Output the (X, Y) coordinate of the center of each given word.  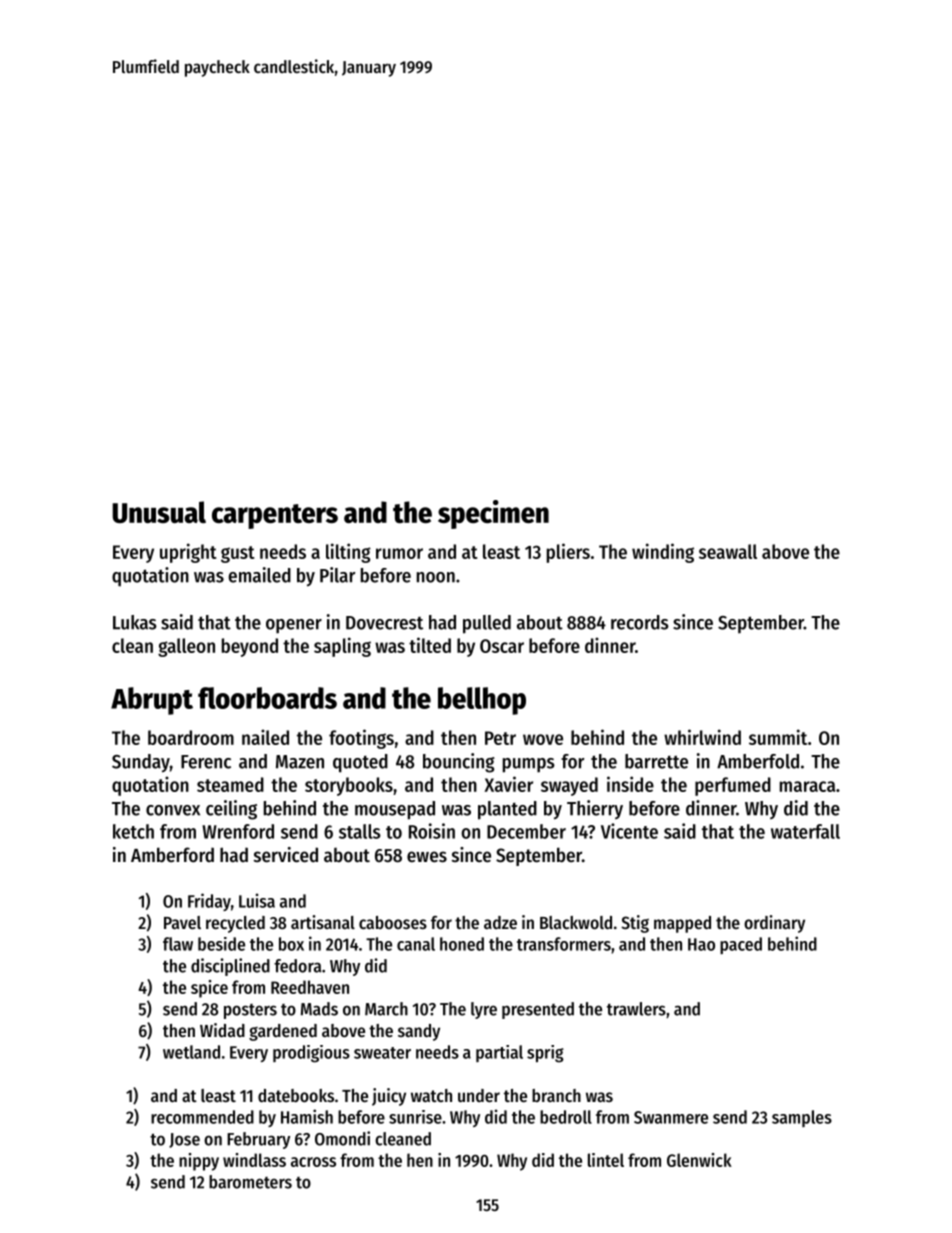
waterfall (805, 831)
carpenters (275, 516)
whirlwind (702, 737)
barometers (250, 1182)
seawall (728, 551)
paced (741, 945)
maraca (807, 786)
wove (543, 739)
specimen (493, 514)
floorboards (267, 698)
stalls (360, 831)
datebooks (296, 1095)
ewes (427, 857)
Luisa (257, 900)
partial (499, 1053)
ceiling (231, 810)
